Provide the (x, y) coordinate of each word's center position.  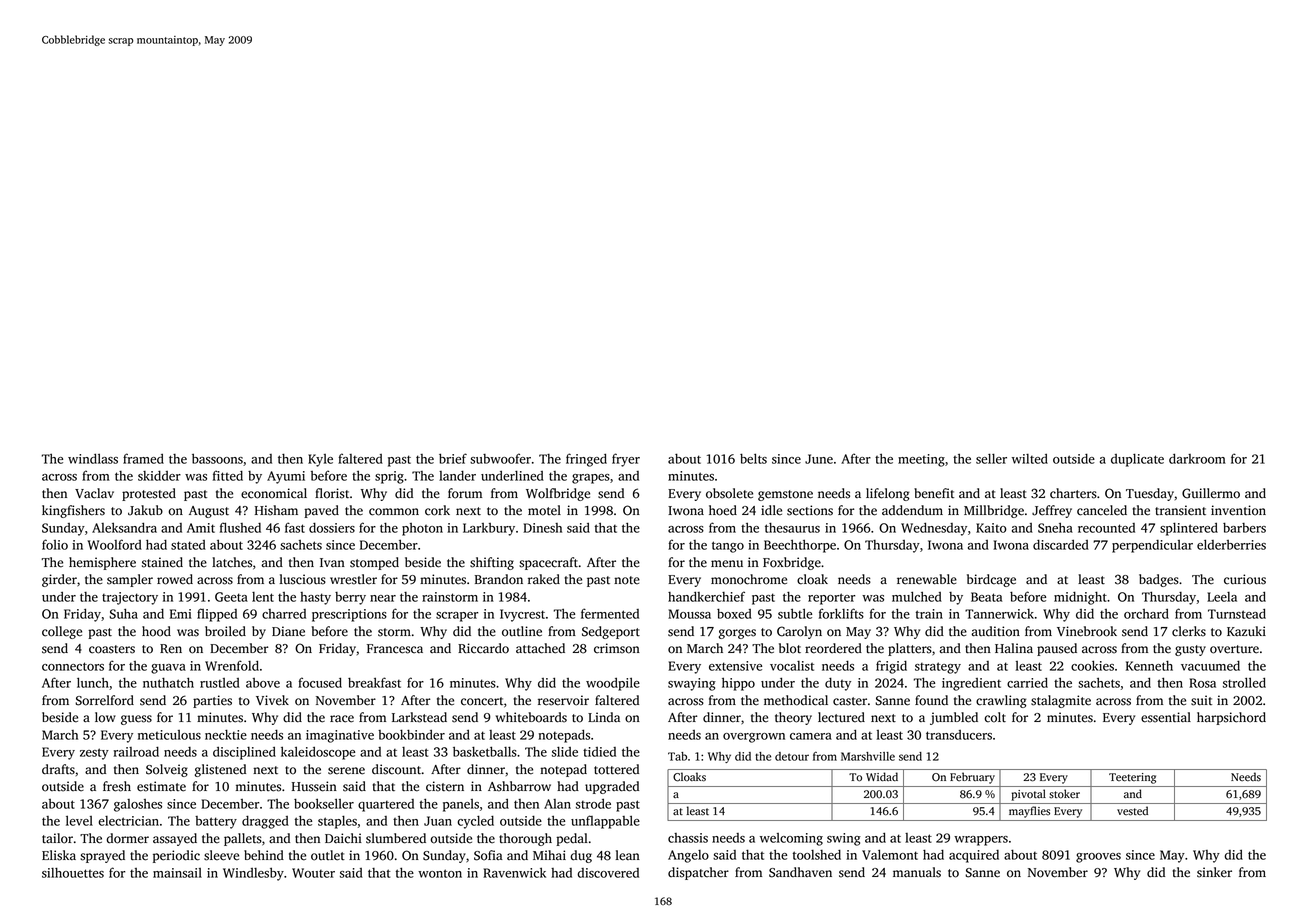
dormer (128, 838)
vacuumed (1210, 666)
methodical (796, 700)
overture (1234, 649)
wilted (1030, 459)
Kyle (320, 460)
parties (212, 701)
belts (753, 458)
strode (593, 804)
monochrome (749, 579)
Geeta (231, 597)
